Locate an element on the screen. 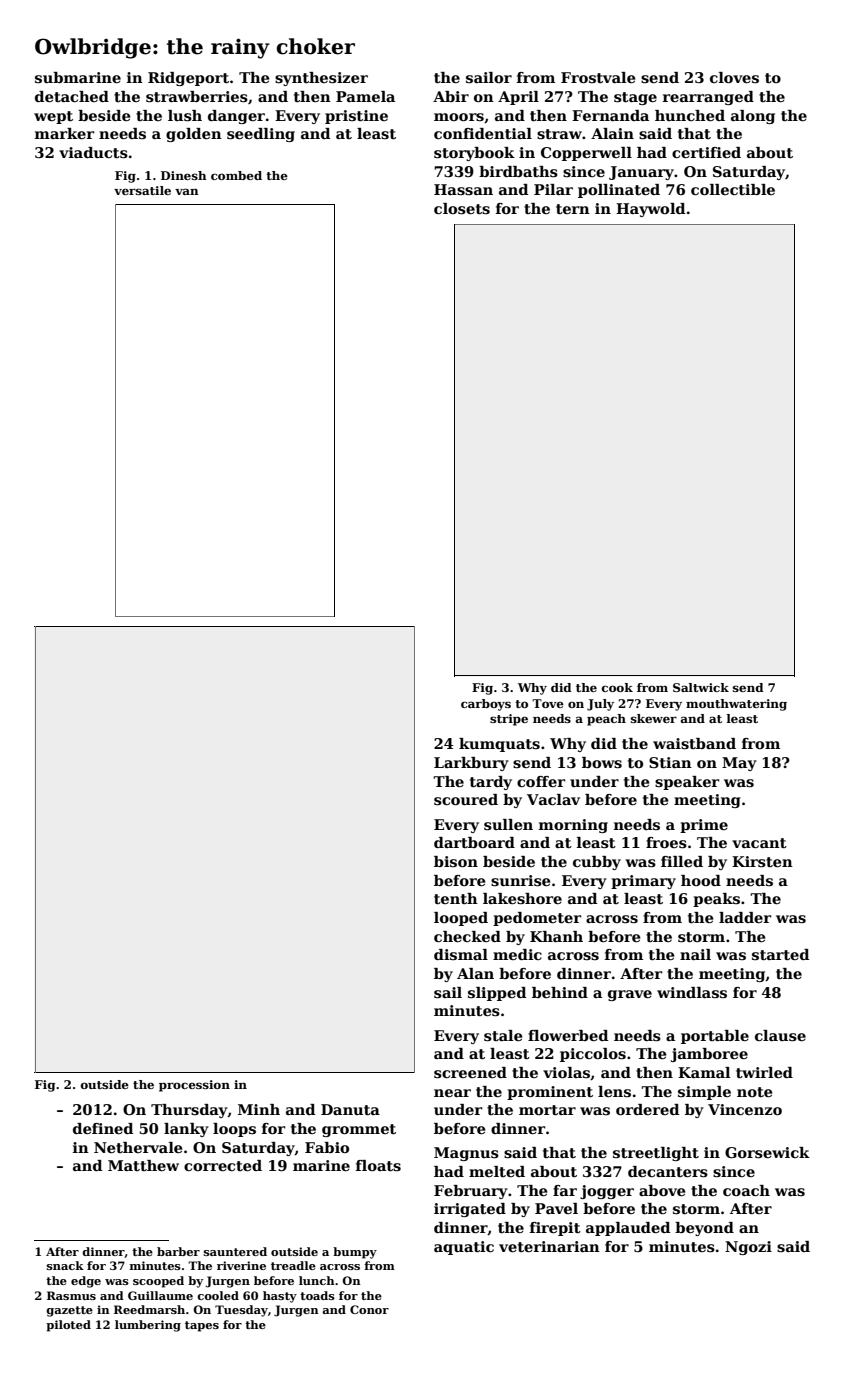  piloted is located at coordinates (68, 1326).
